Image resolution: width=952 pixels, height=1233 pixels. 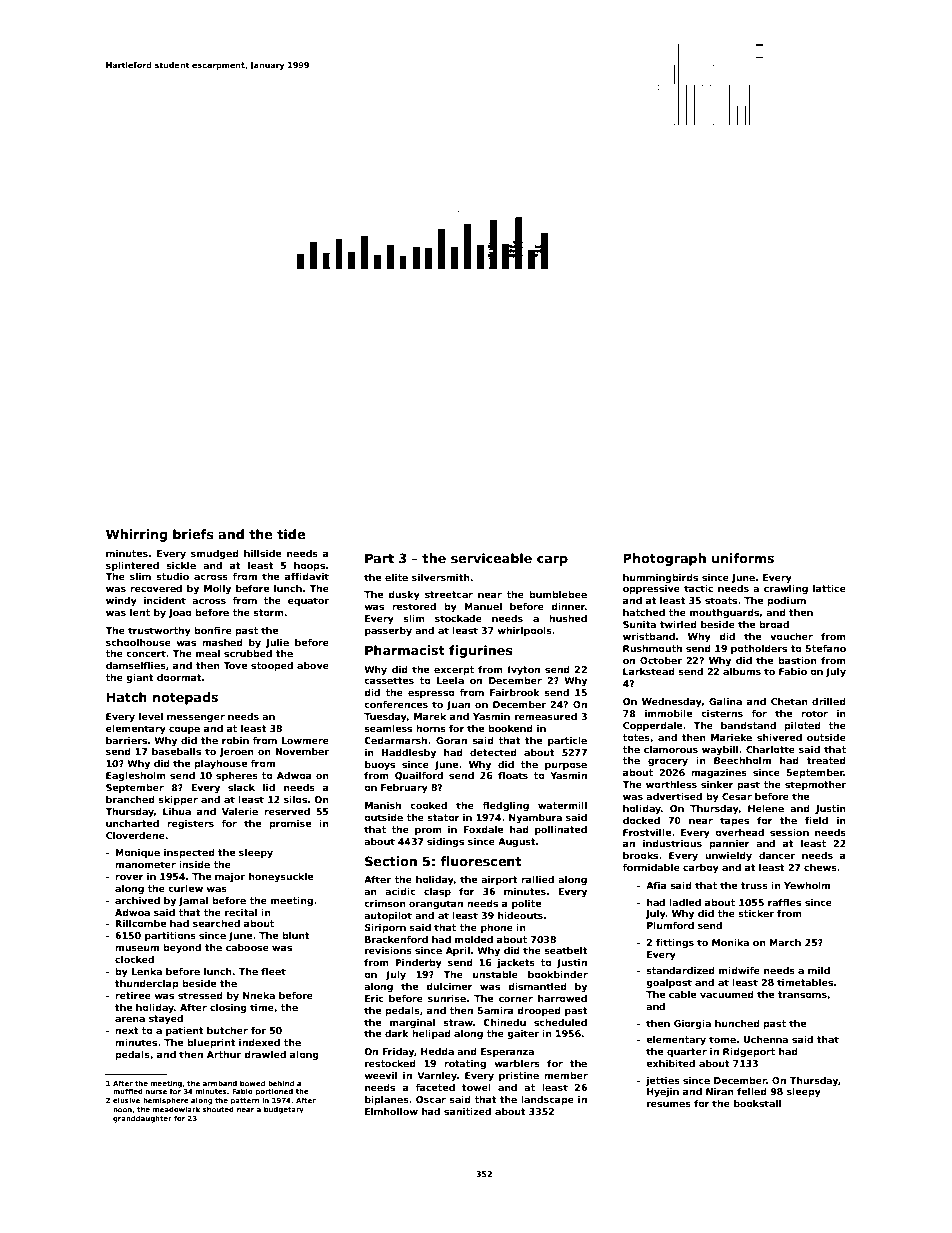 What do you see at coordinates (749, 1052) in the page?
I see `Ridgeport` at bounding box center [749, 1052].
